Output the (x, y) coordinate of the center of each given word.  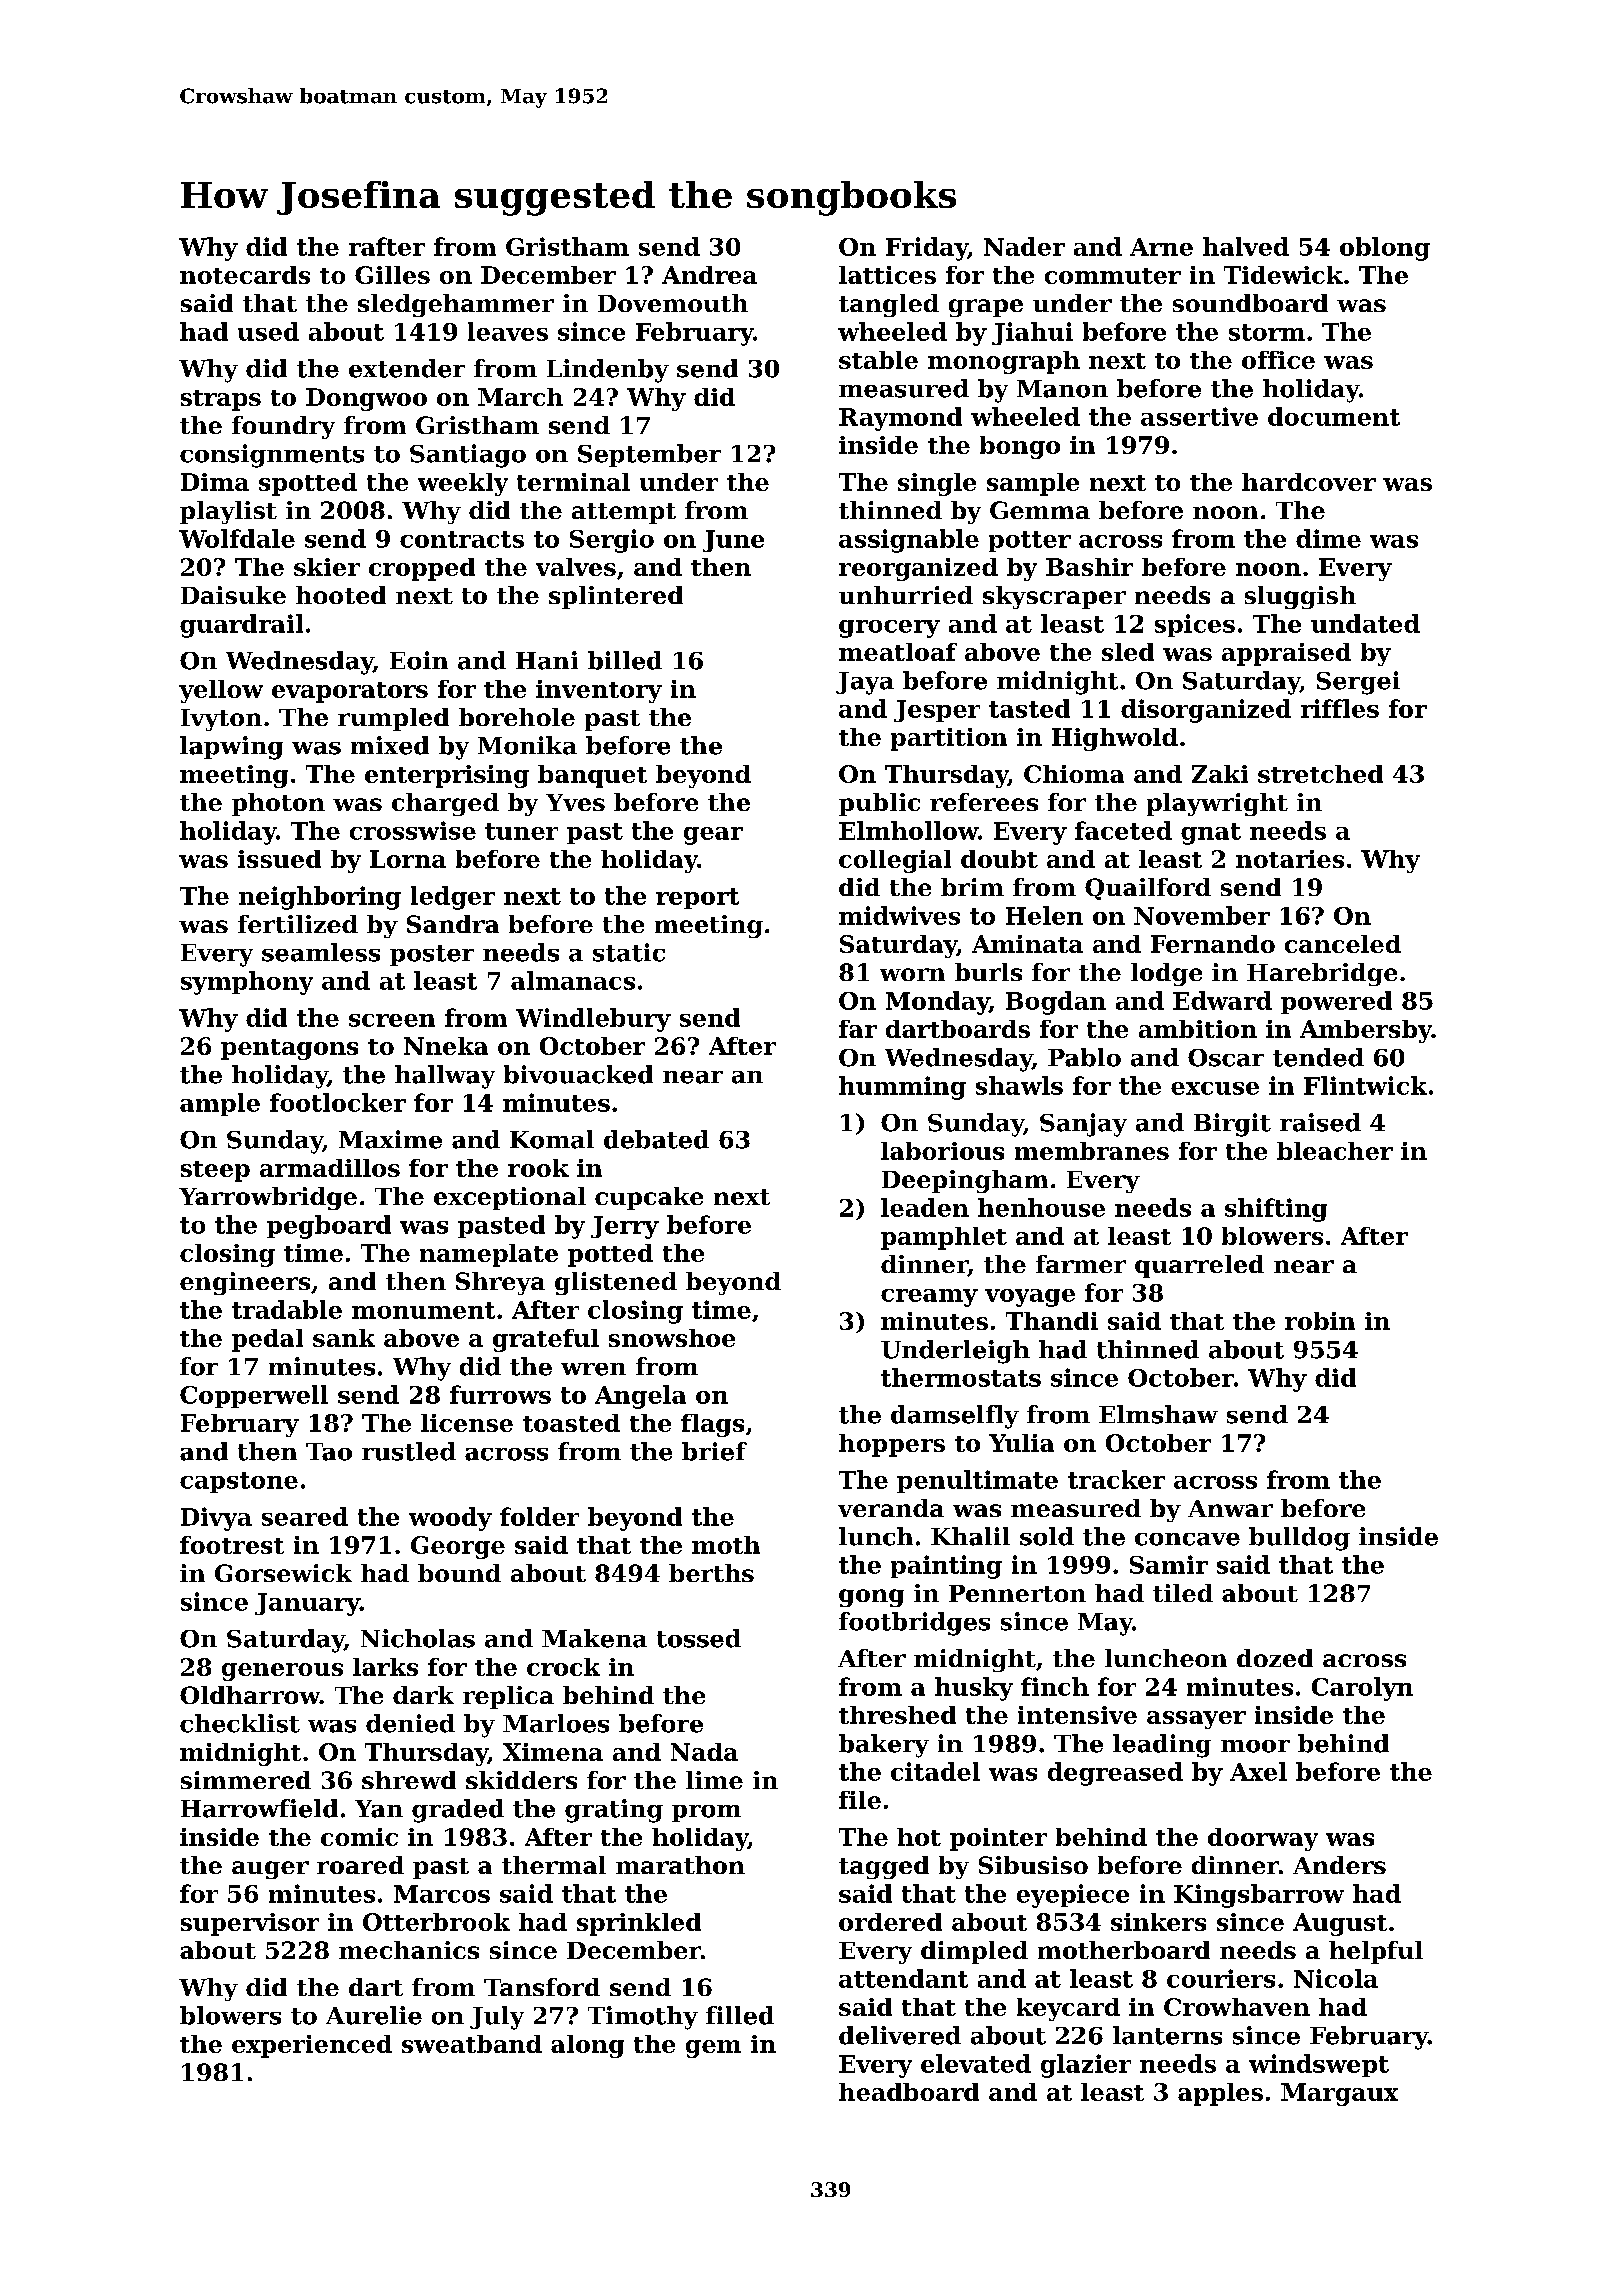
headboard (909, 2092)
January (307, 1604)
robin (1320, 1321)
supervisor (250, 1924)
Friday (927, 249)
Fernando (1213, 944)
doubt (999, 859)
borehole (517, 717)
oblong (1385, 249)
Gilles (392, 275)
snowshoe (672, 1338)
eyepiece (1073, 1896)
